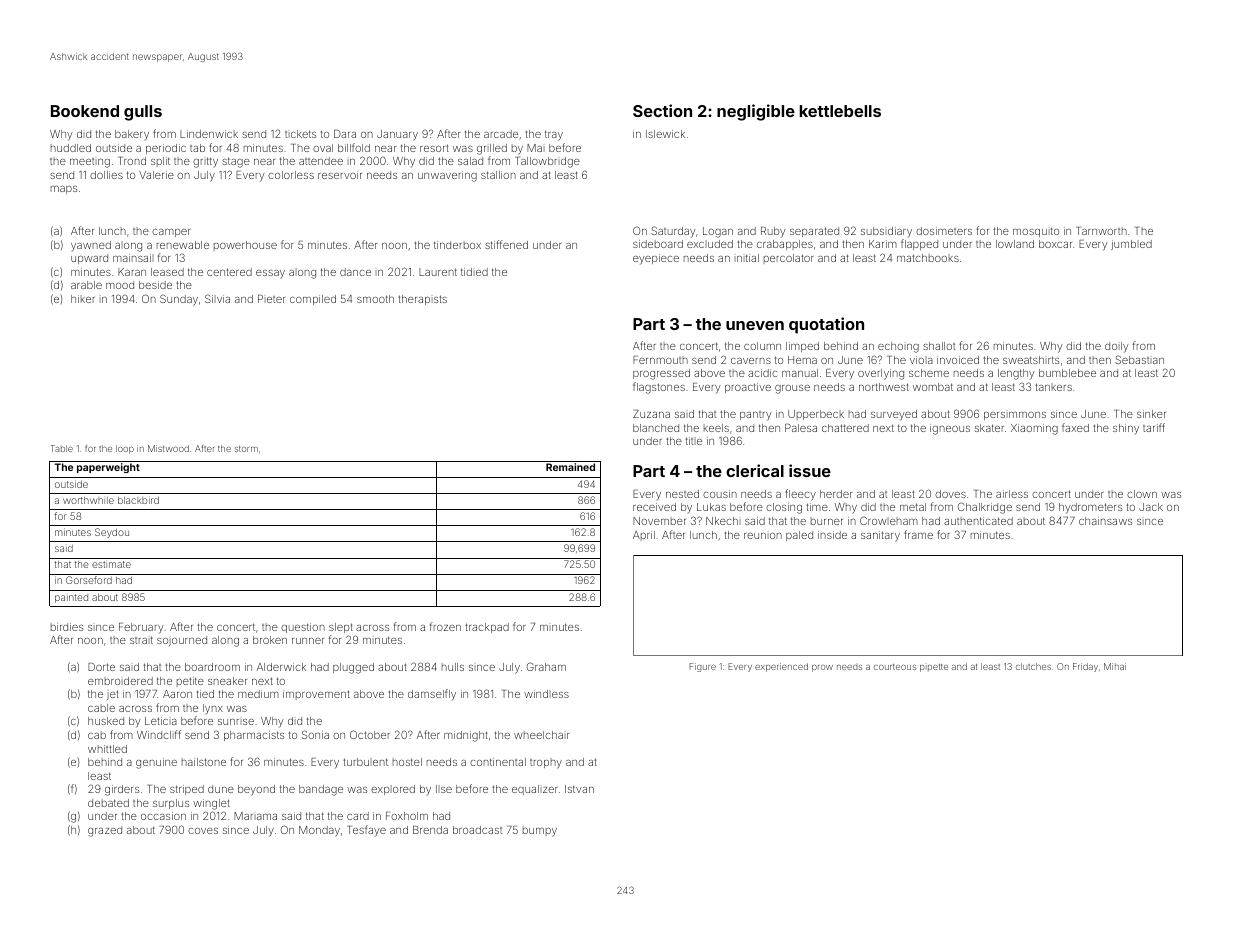  I want to click on beyond, so click(256, 790).
